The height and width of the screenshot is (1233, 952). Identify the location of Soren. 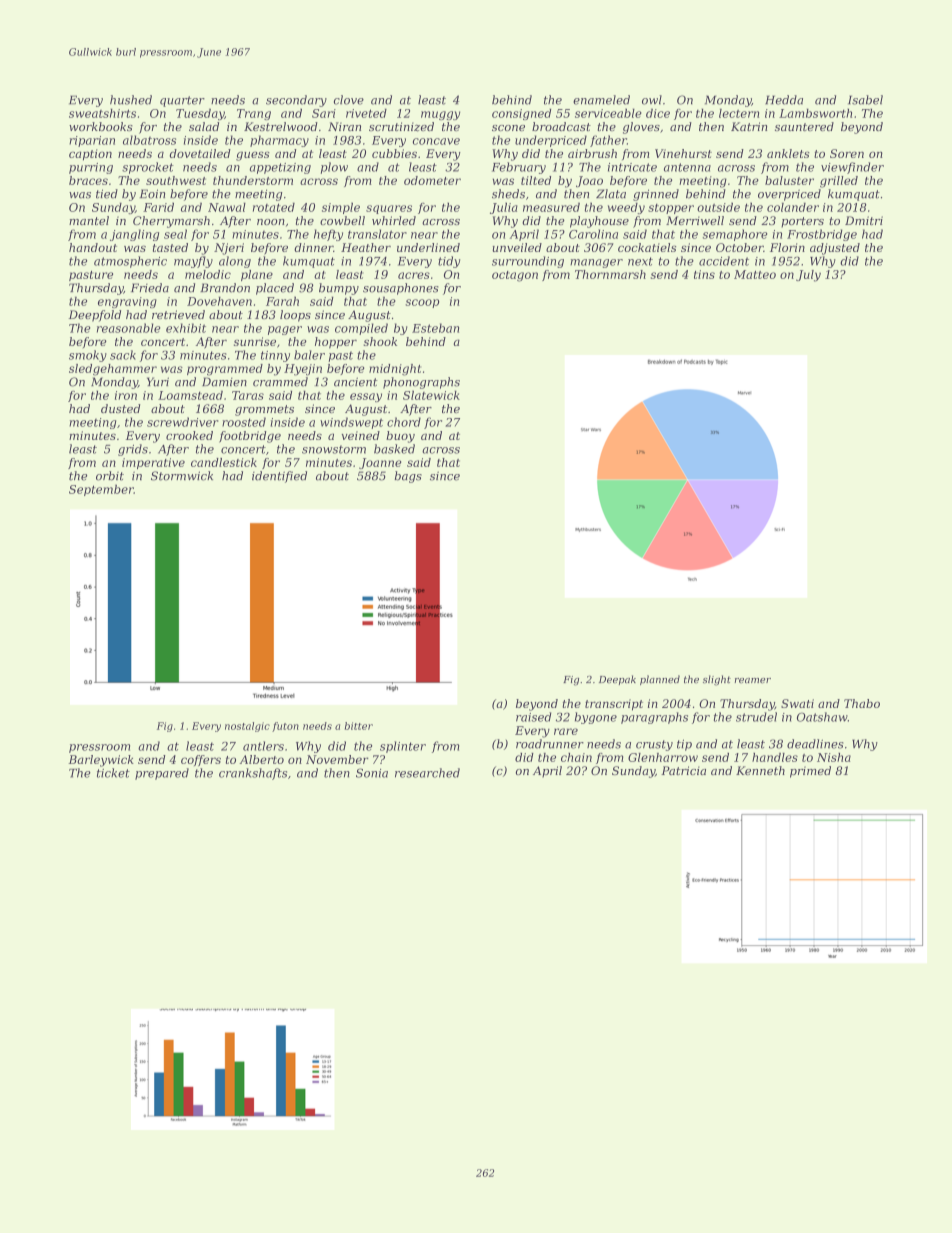
(847, 153).
